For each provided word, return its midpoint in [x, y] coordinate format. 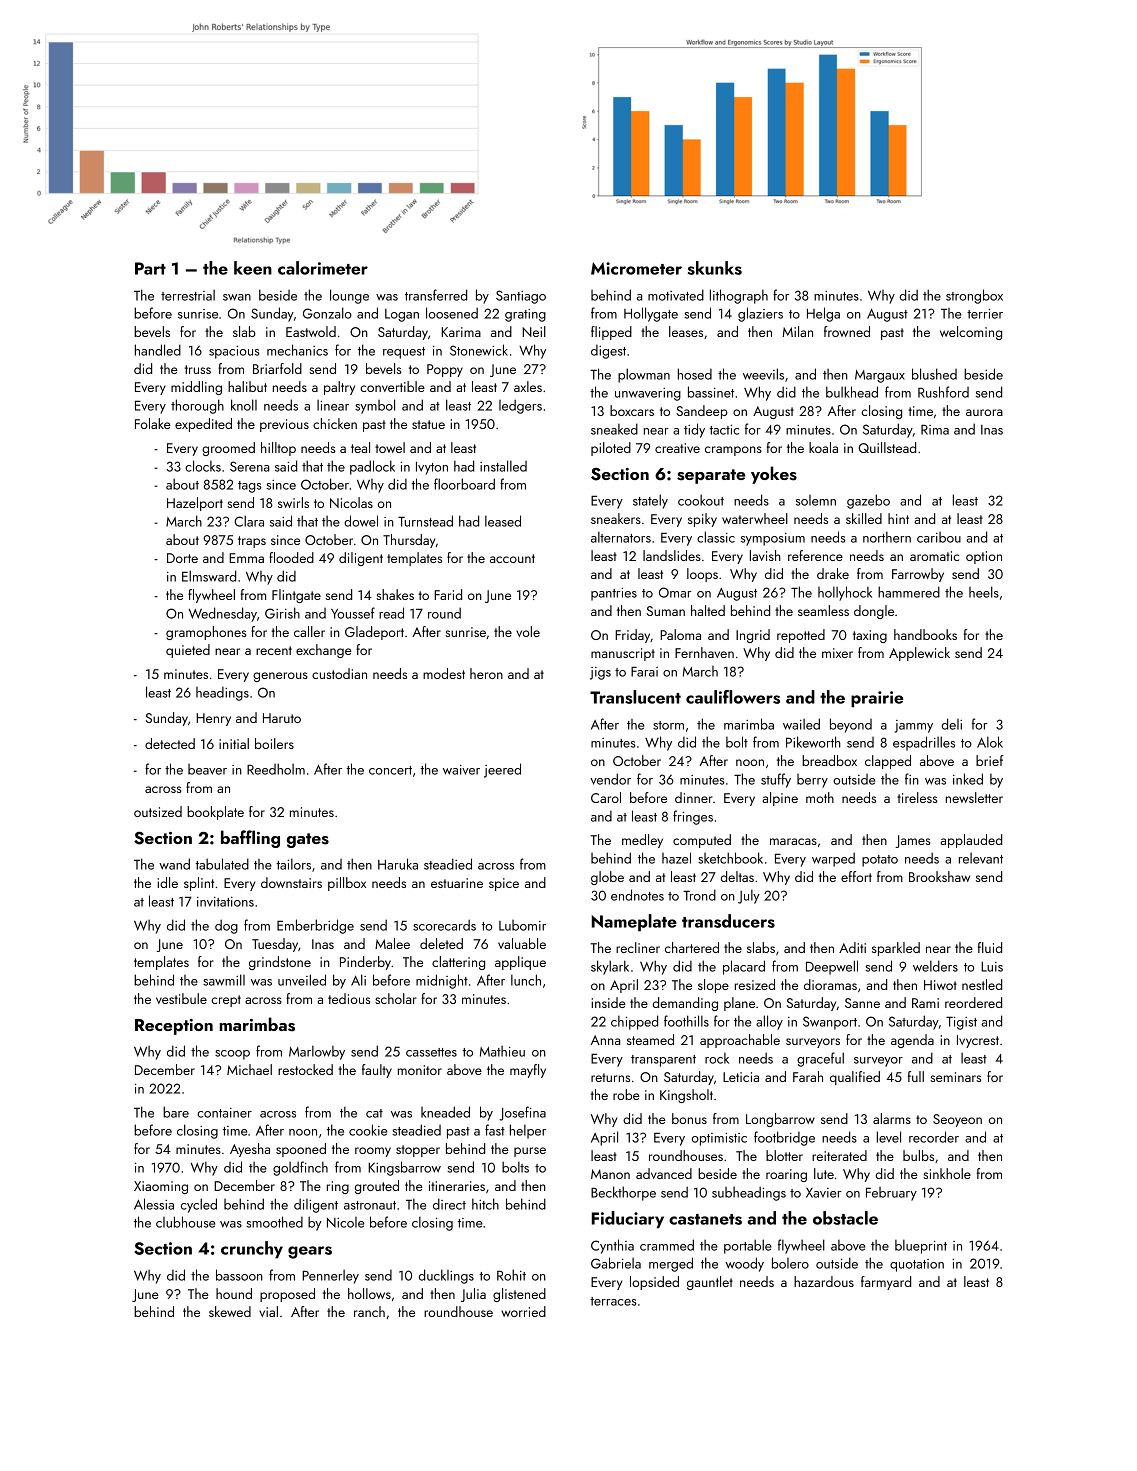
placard [744, 967]
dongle [874, 612]
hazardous [824, 1281]
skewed [230, 1311]
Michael [249, 1069]
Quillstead [887, 447]
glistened [519, 1295]
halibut [247, 386]
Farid [448, 594]
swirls [293, 502]
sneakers [616, 518]
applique [520, 963]
